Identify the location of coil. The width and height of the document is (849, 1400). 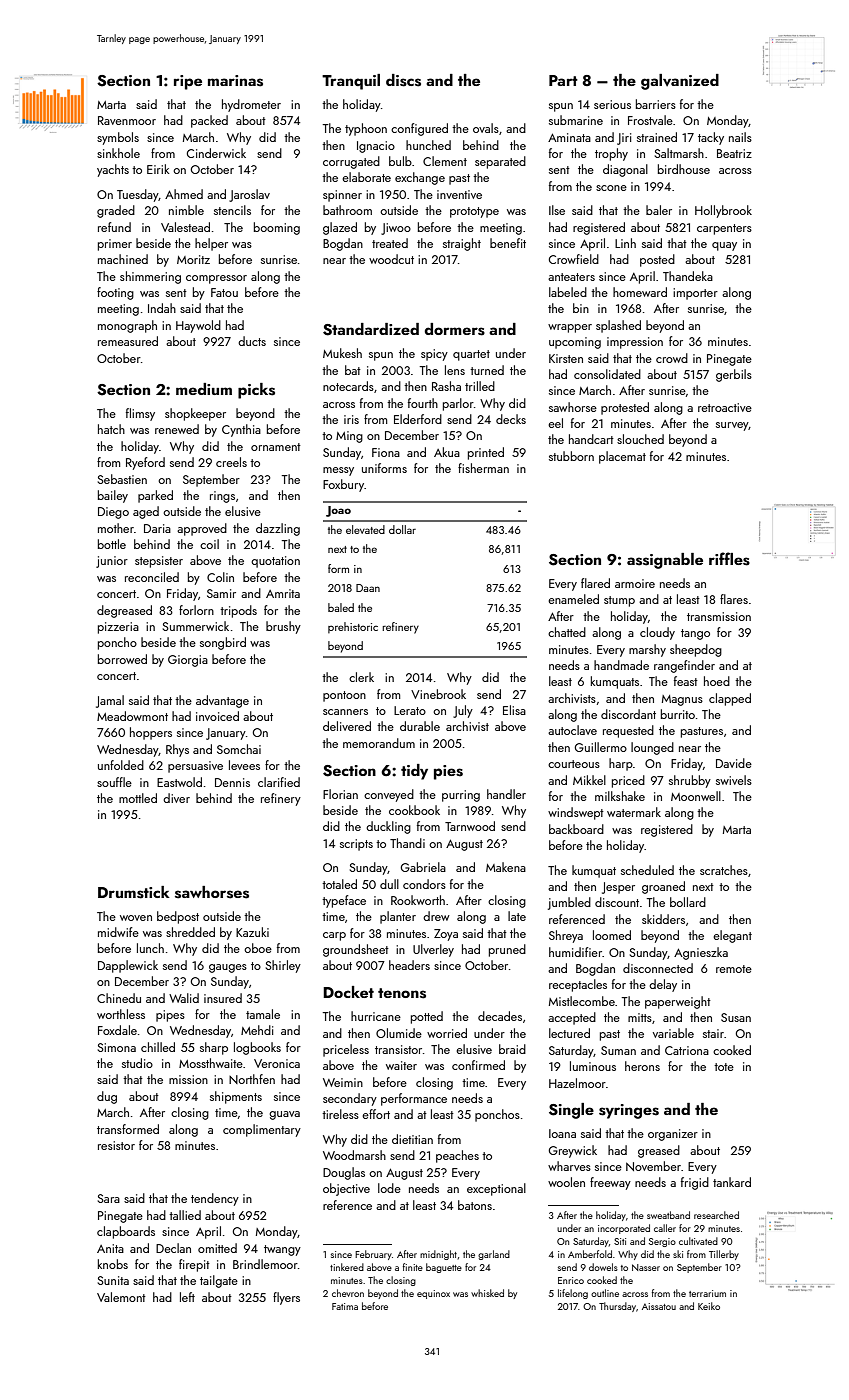
(209, 544).
